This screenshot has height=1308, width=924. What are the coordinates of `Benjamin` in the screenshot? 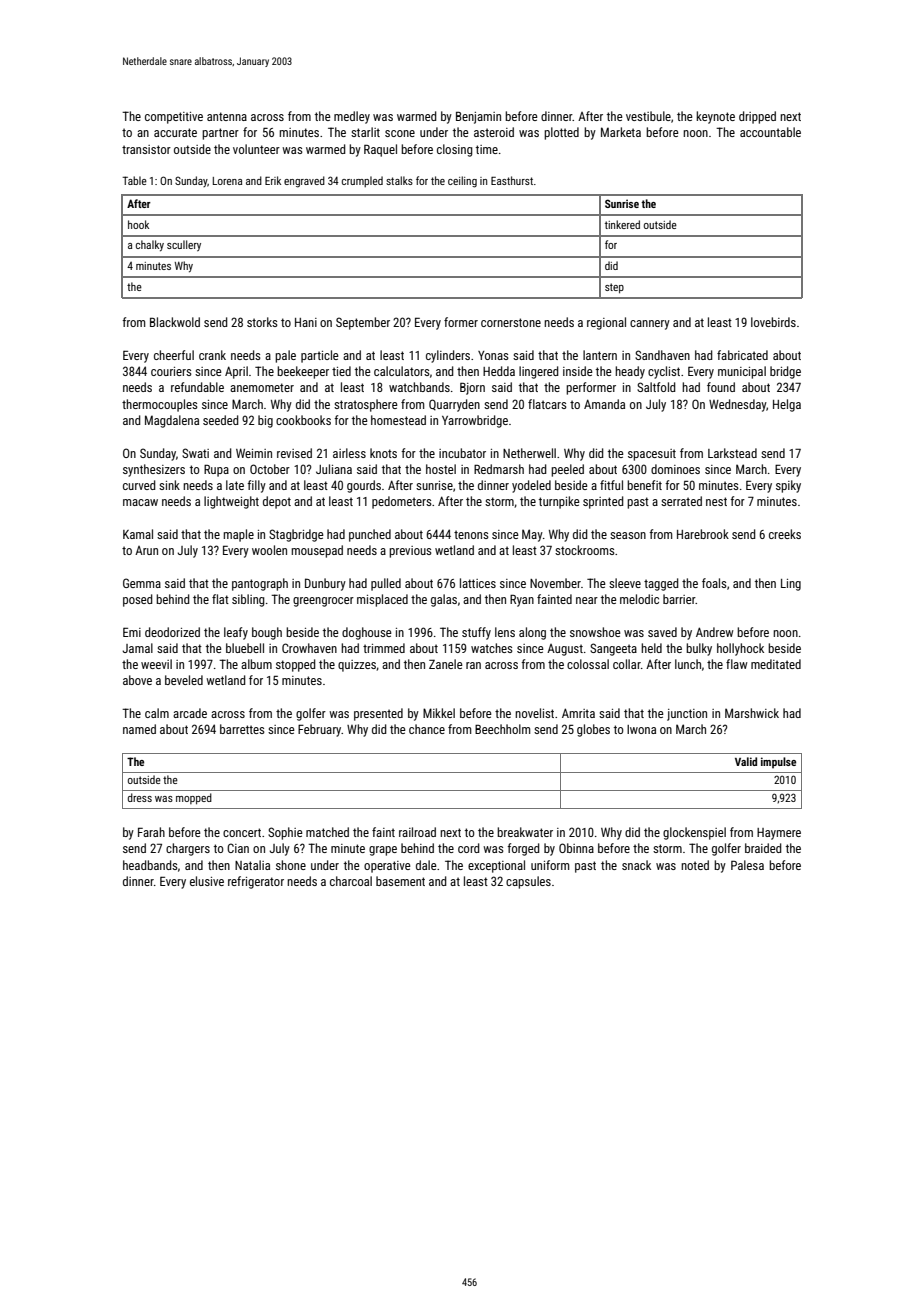 It's located at (478, 118).
